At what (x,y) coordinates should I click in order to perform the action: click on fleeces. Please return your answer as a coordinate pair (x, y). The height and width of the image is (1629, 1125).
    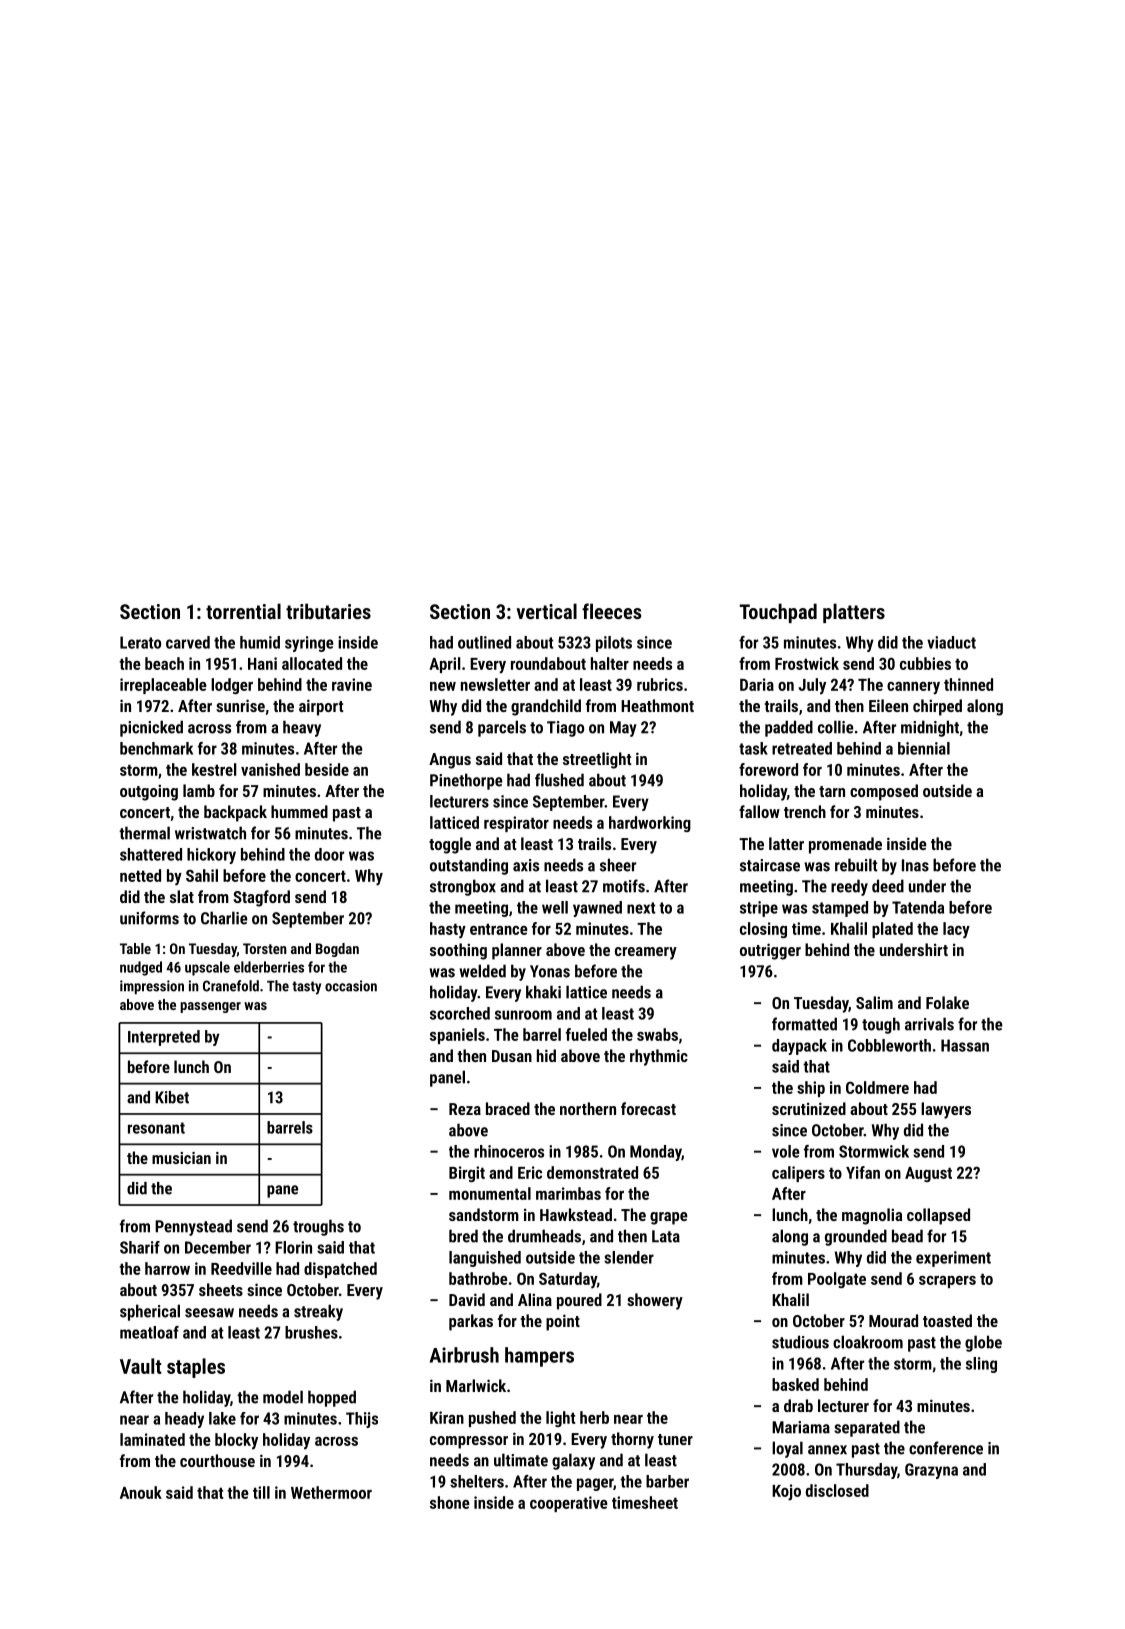
    Looking at the image, I should click on (611, 611).
